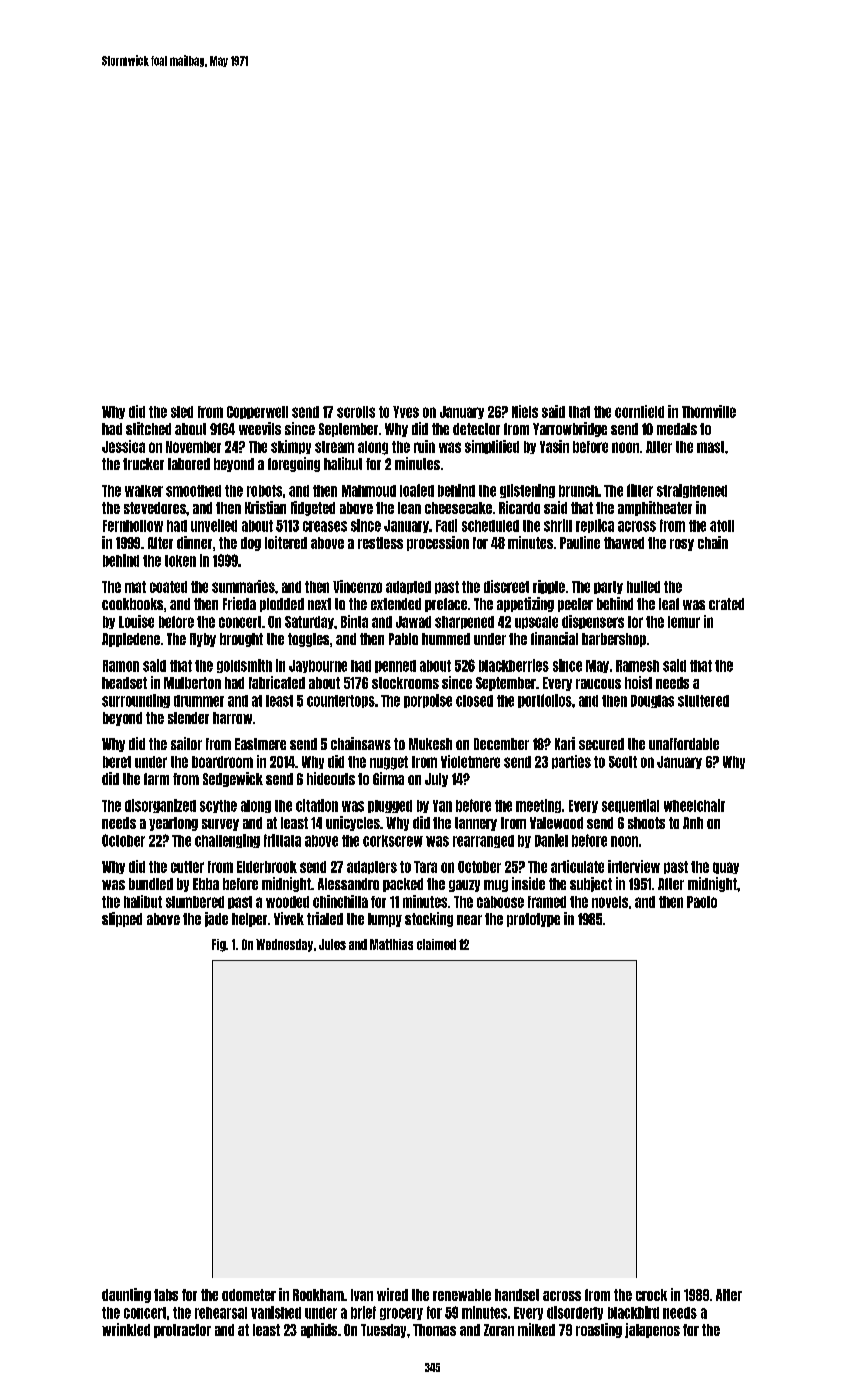 This image has width=849, height=1400. What do you see at coordinates (652, 701) in the image?
I see `Douglas` at bounding box center [652, 701].
